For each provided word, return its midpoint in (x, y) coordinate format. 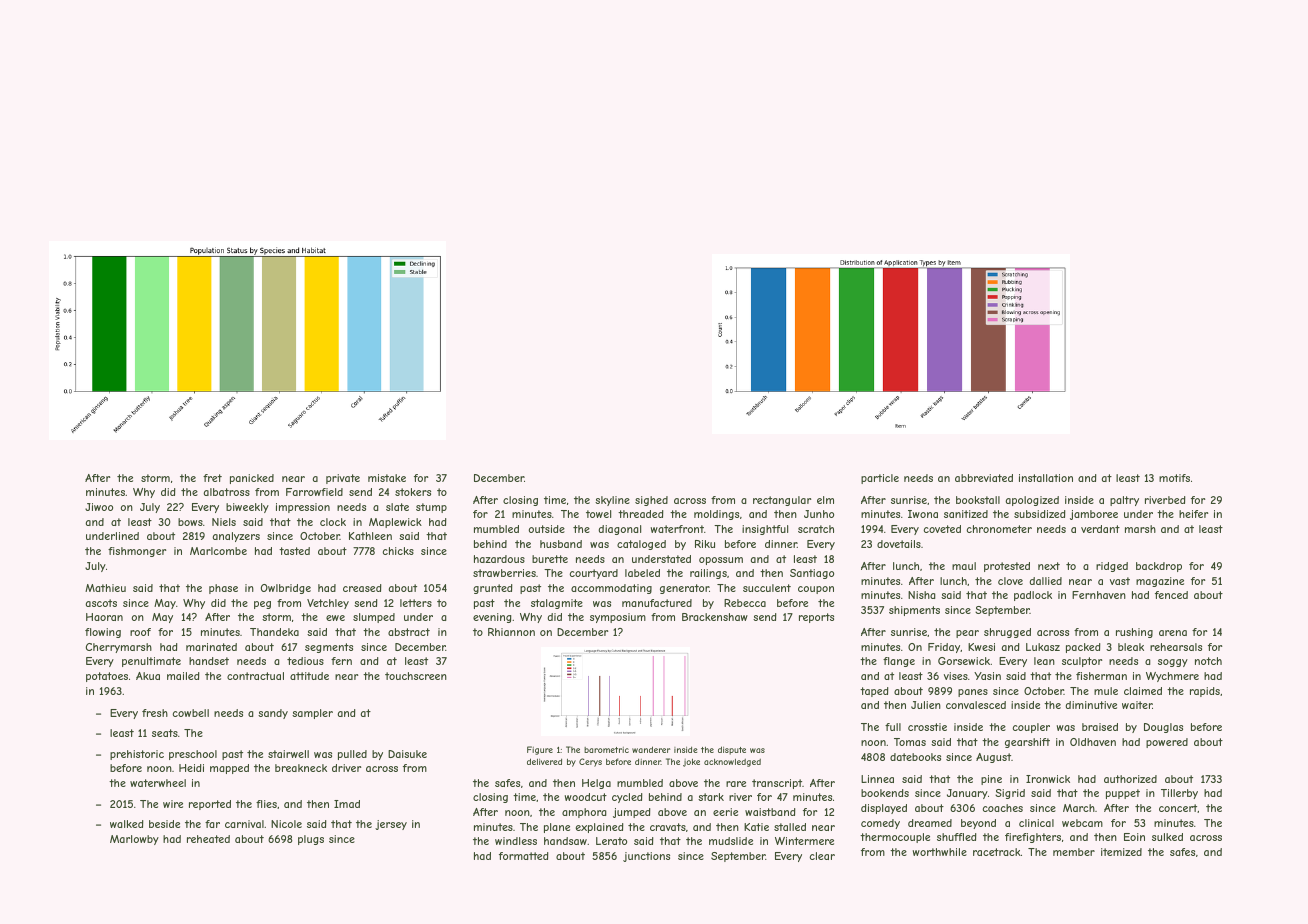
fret (212, 478)
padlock (1033, 596)
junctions (646, 857)
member (1074, 852)
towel (598, 514)
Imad (347, 804)
